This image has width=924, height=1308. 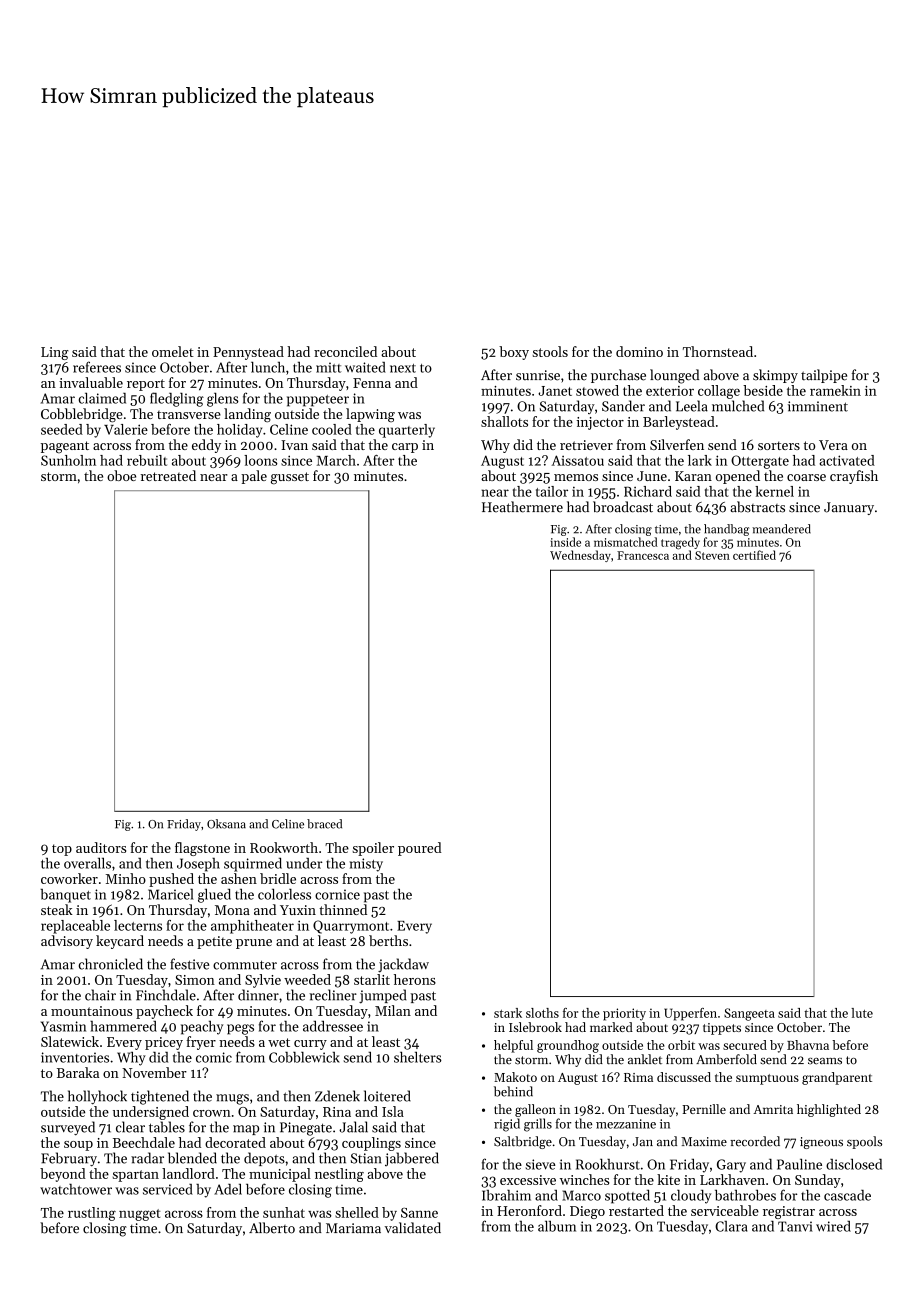 I want to click on Sunholm, so click(x=68, y=460).
